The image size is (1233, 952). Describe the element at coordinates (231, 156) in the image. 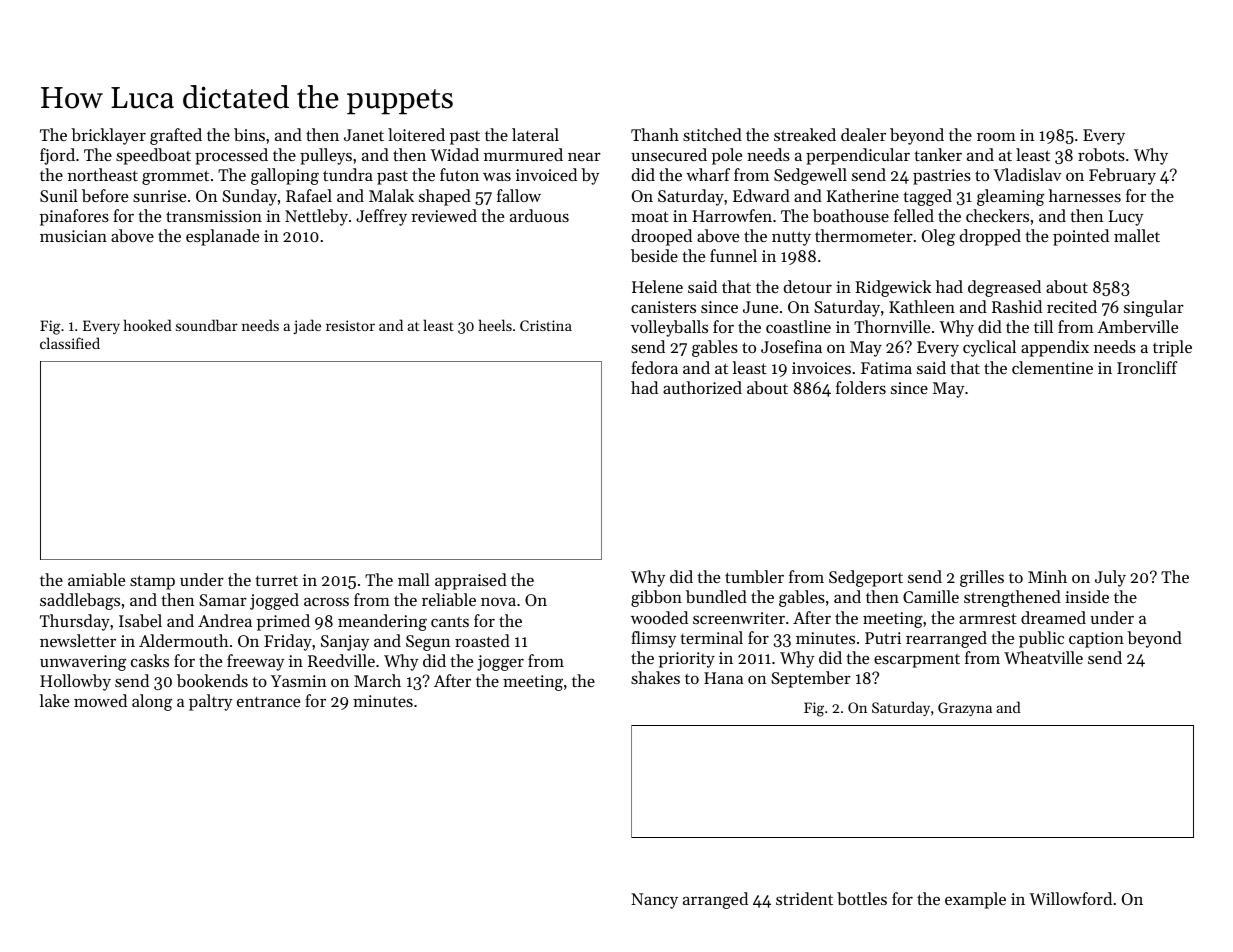

I see `processed` at that location.
